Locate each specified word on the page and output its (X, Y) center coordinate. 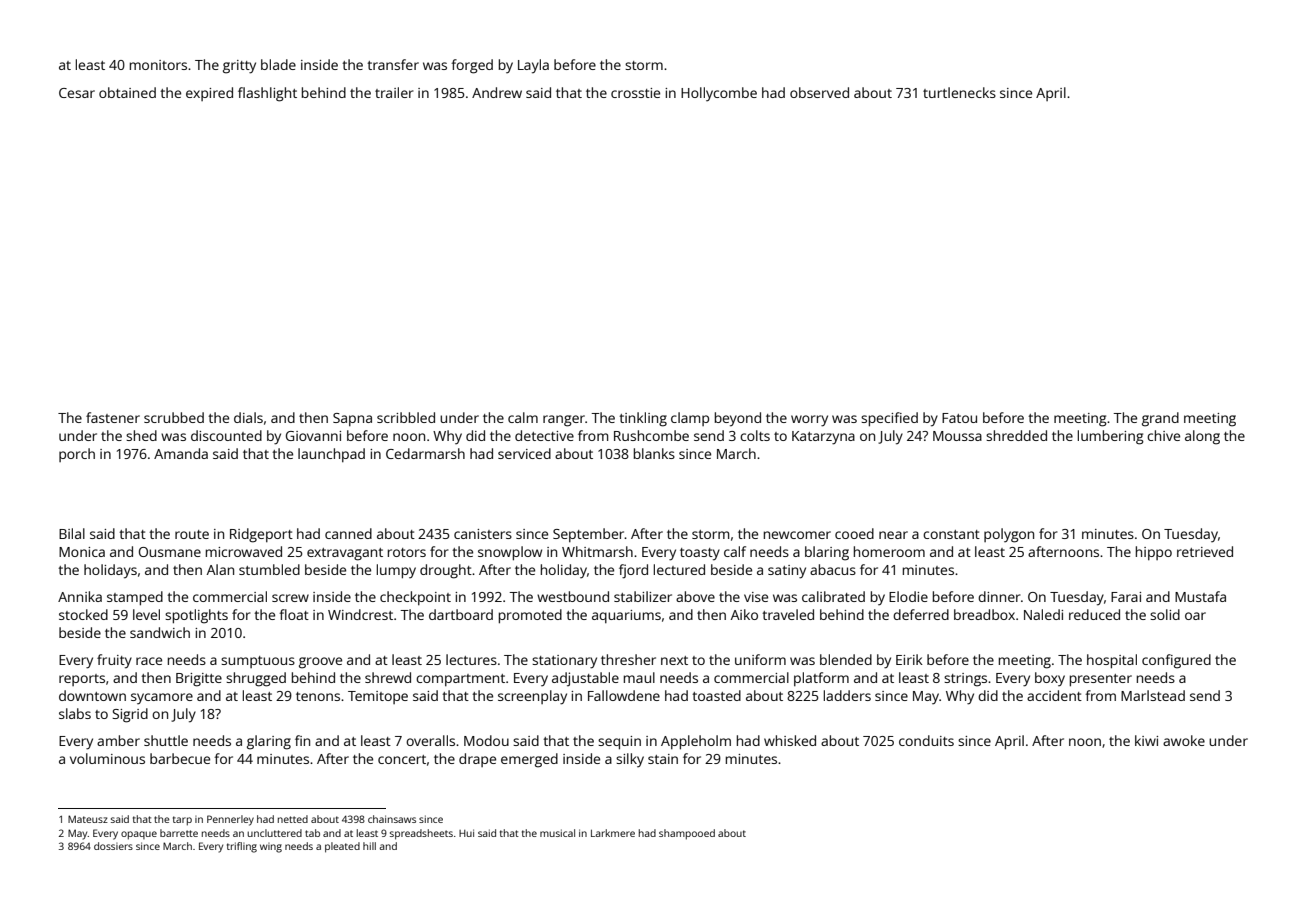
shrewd (388, 677)
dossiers (113, 846)
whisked (790, 740)
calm (523, 417)
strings (965, 680)
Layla (533, 66)
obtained (127, 92)
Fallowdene (624, 695)
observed (819, 92)
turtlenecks (959, 92)
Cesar (77, 93)
